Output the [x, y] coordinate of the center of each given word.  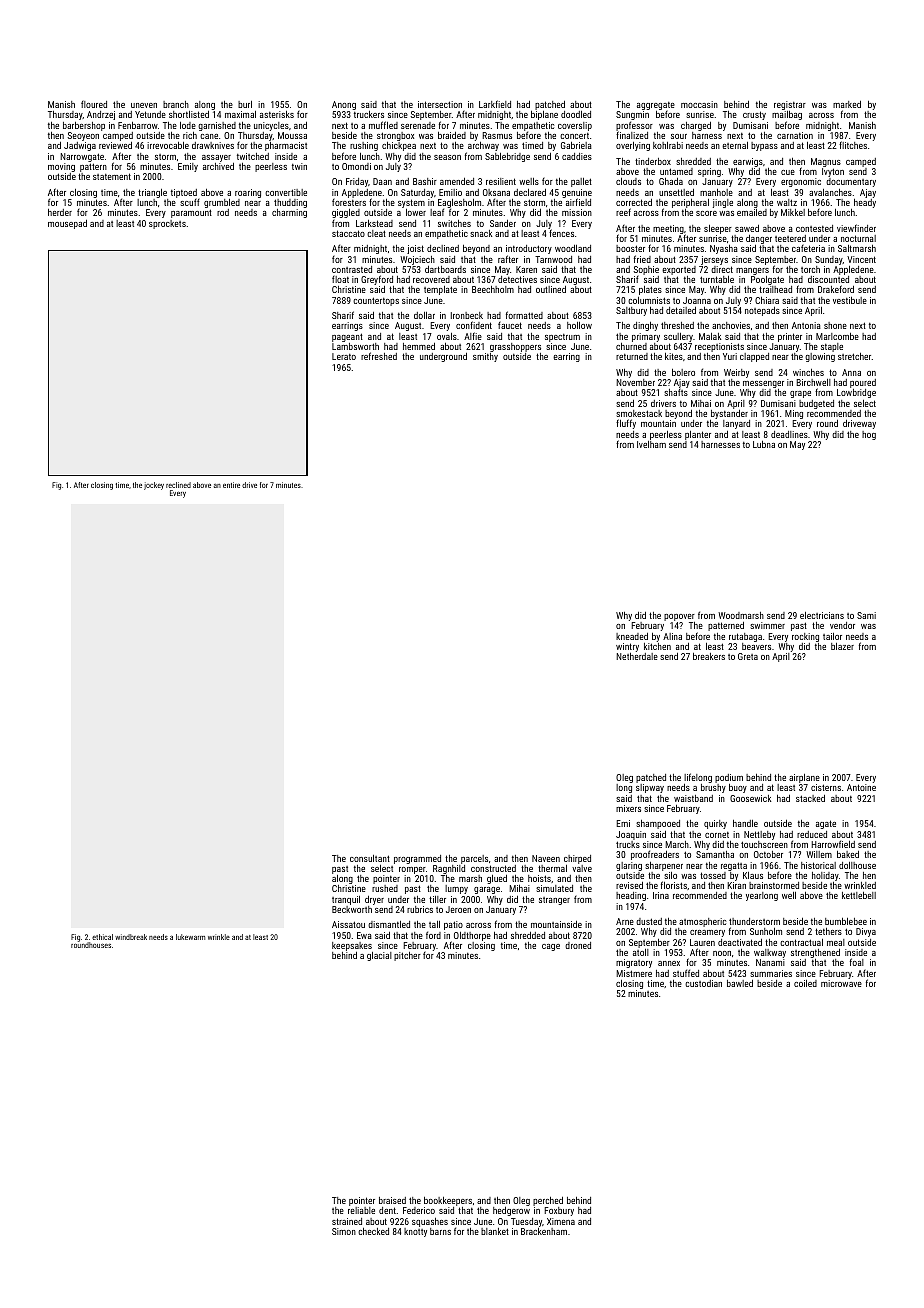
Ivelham [651, 444]
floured [94, 104]
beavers [756, 646]
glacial [379, 956]
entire [231, 485]
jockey [154, 486]
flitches [853, 145]
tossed [713, 875]
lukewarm [190, 937]
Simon [344, 1231]
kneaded [632, 636]
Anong [344, 105]
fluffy [626, 424]
